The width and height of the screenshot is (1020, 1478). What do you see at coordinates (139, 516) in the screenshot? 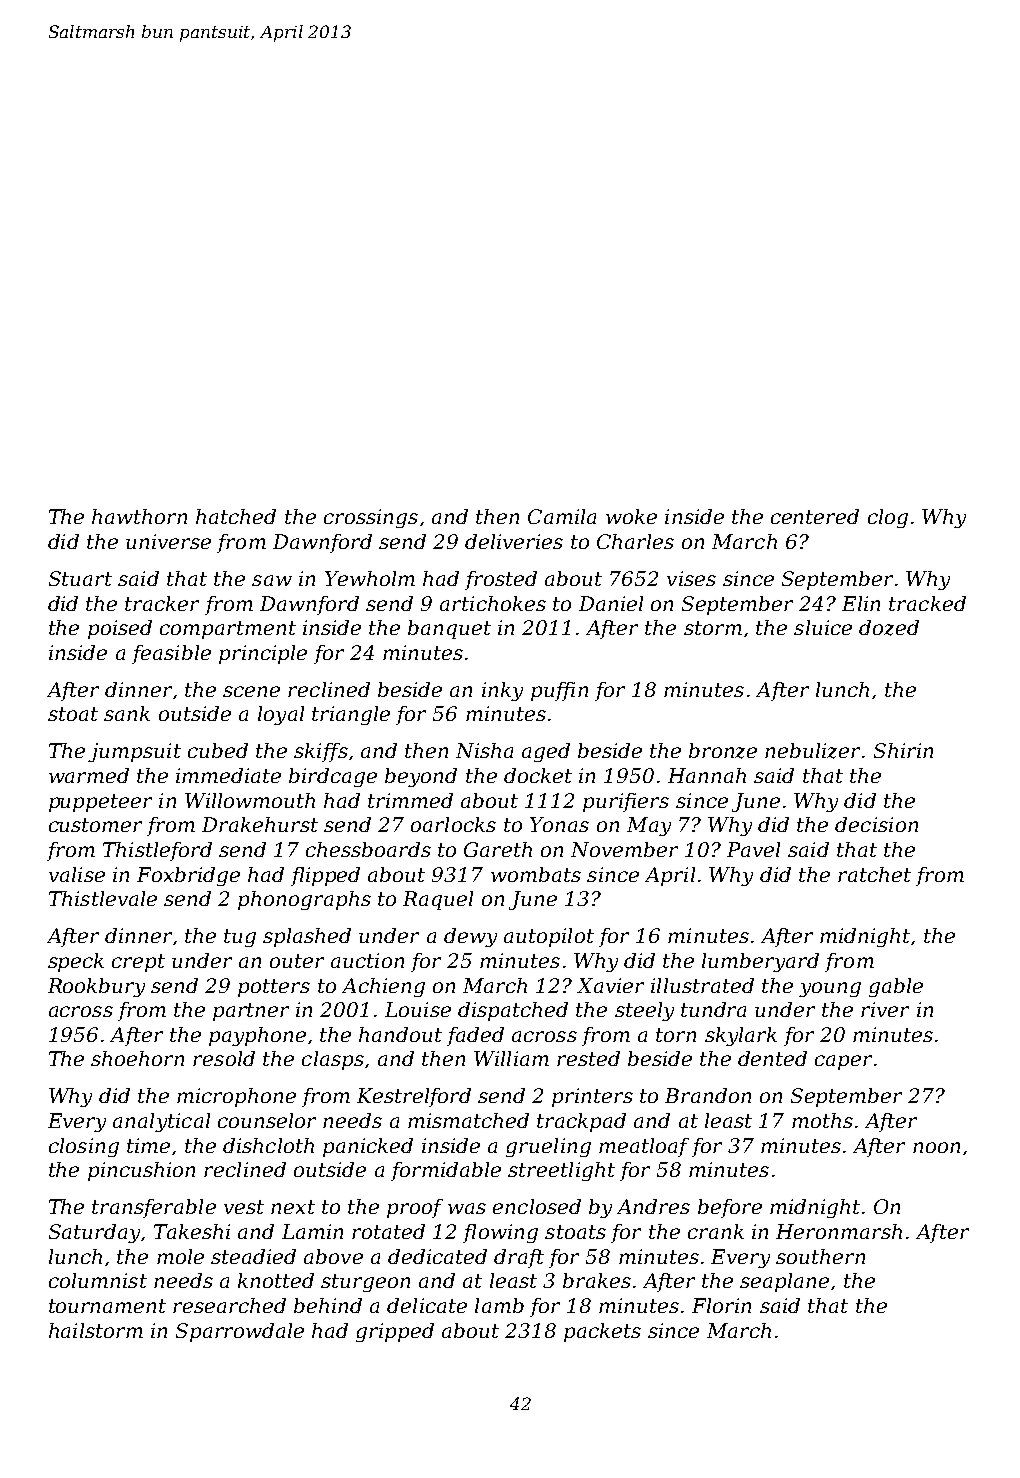
I see `hawthorn` at bounding box center [139, 516].
